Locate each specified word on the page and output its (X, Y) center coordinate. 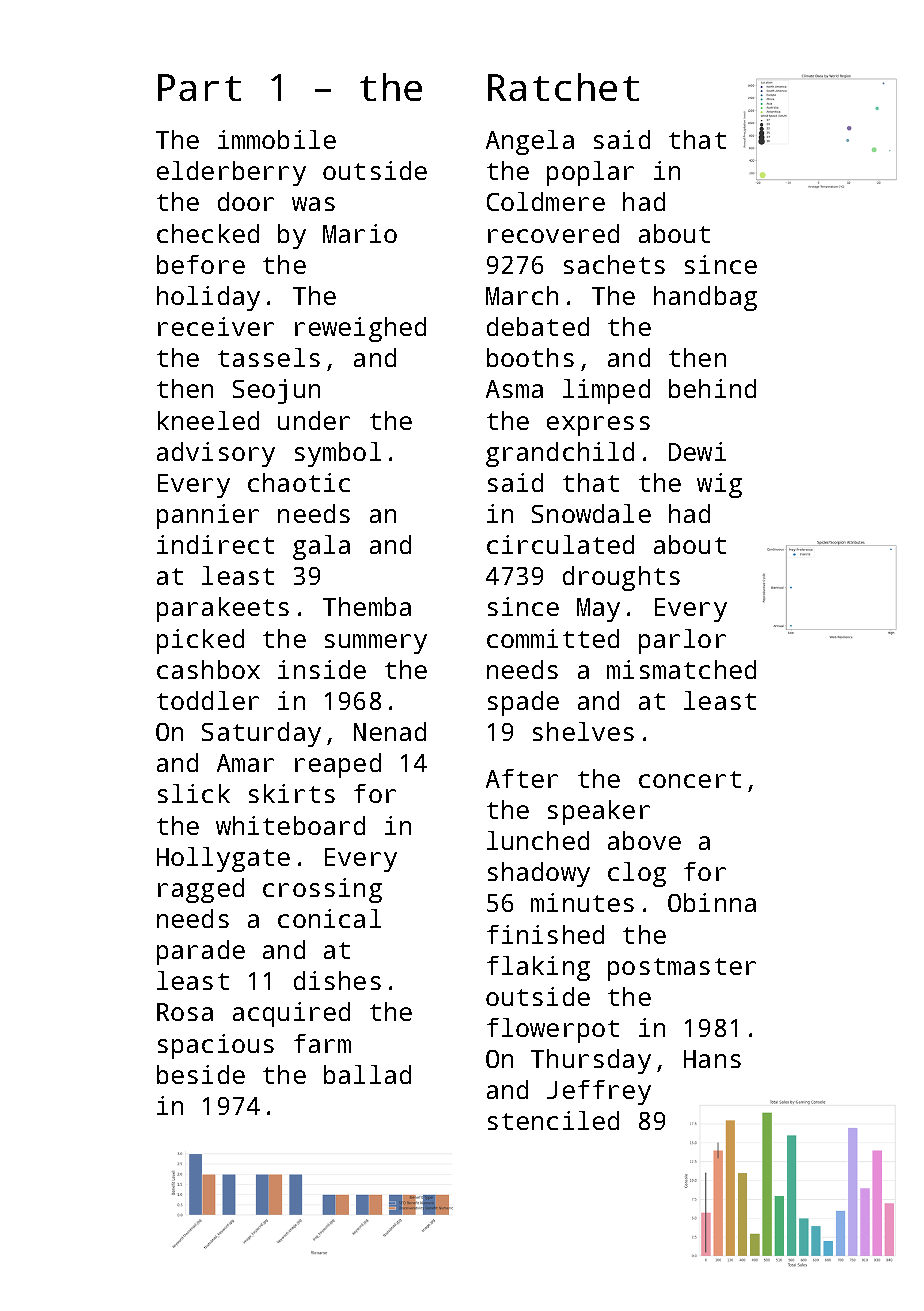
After (522, 778)
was (313, 204)
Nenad (390, 731)
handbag (705, 298)
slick (194, 793)
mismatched (681, 669)
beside (201, 1074)
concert (690, 779)
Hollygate (223, 859)
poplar (590, 173)
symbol (338, 454)
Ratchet (563, 87)
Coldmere (546, 201)
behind (712, 388)
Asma (514, 389)
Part (199, 87)
